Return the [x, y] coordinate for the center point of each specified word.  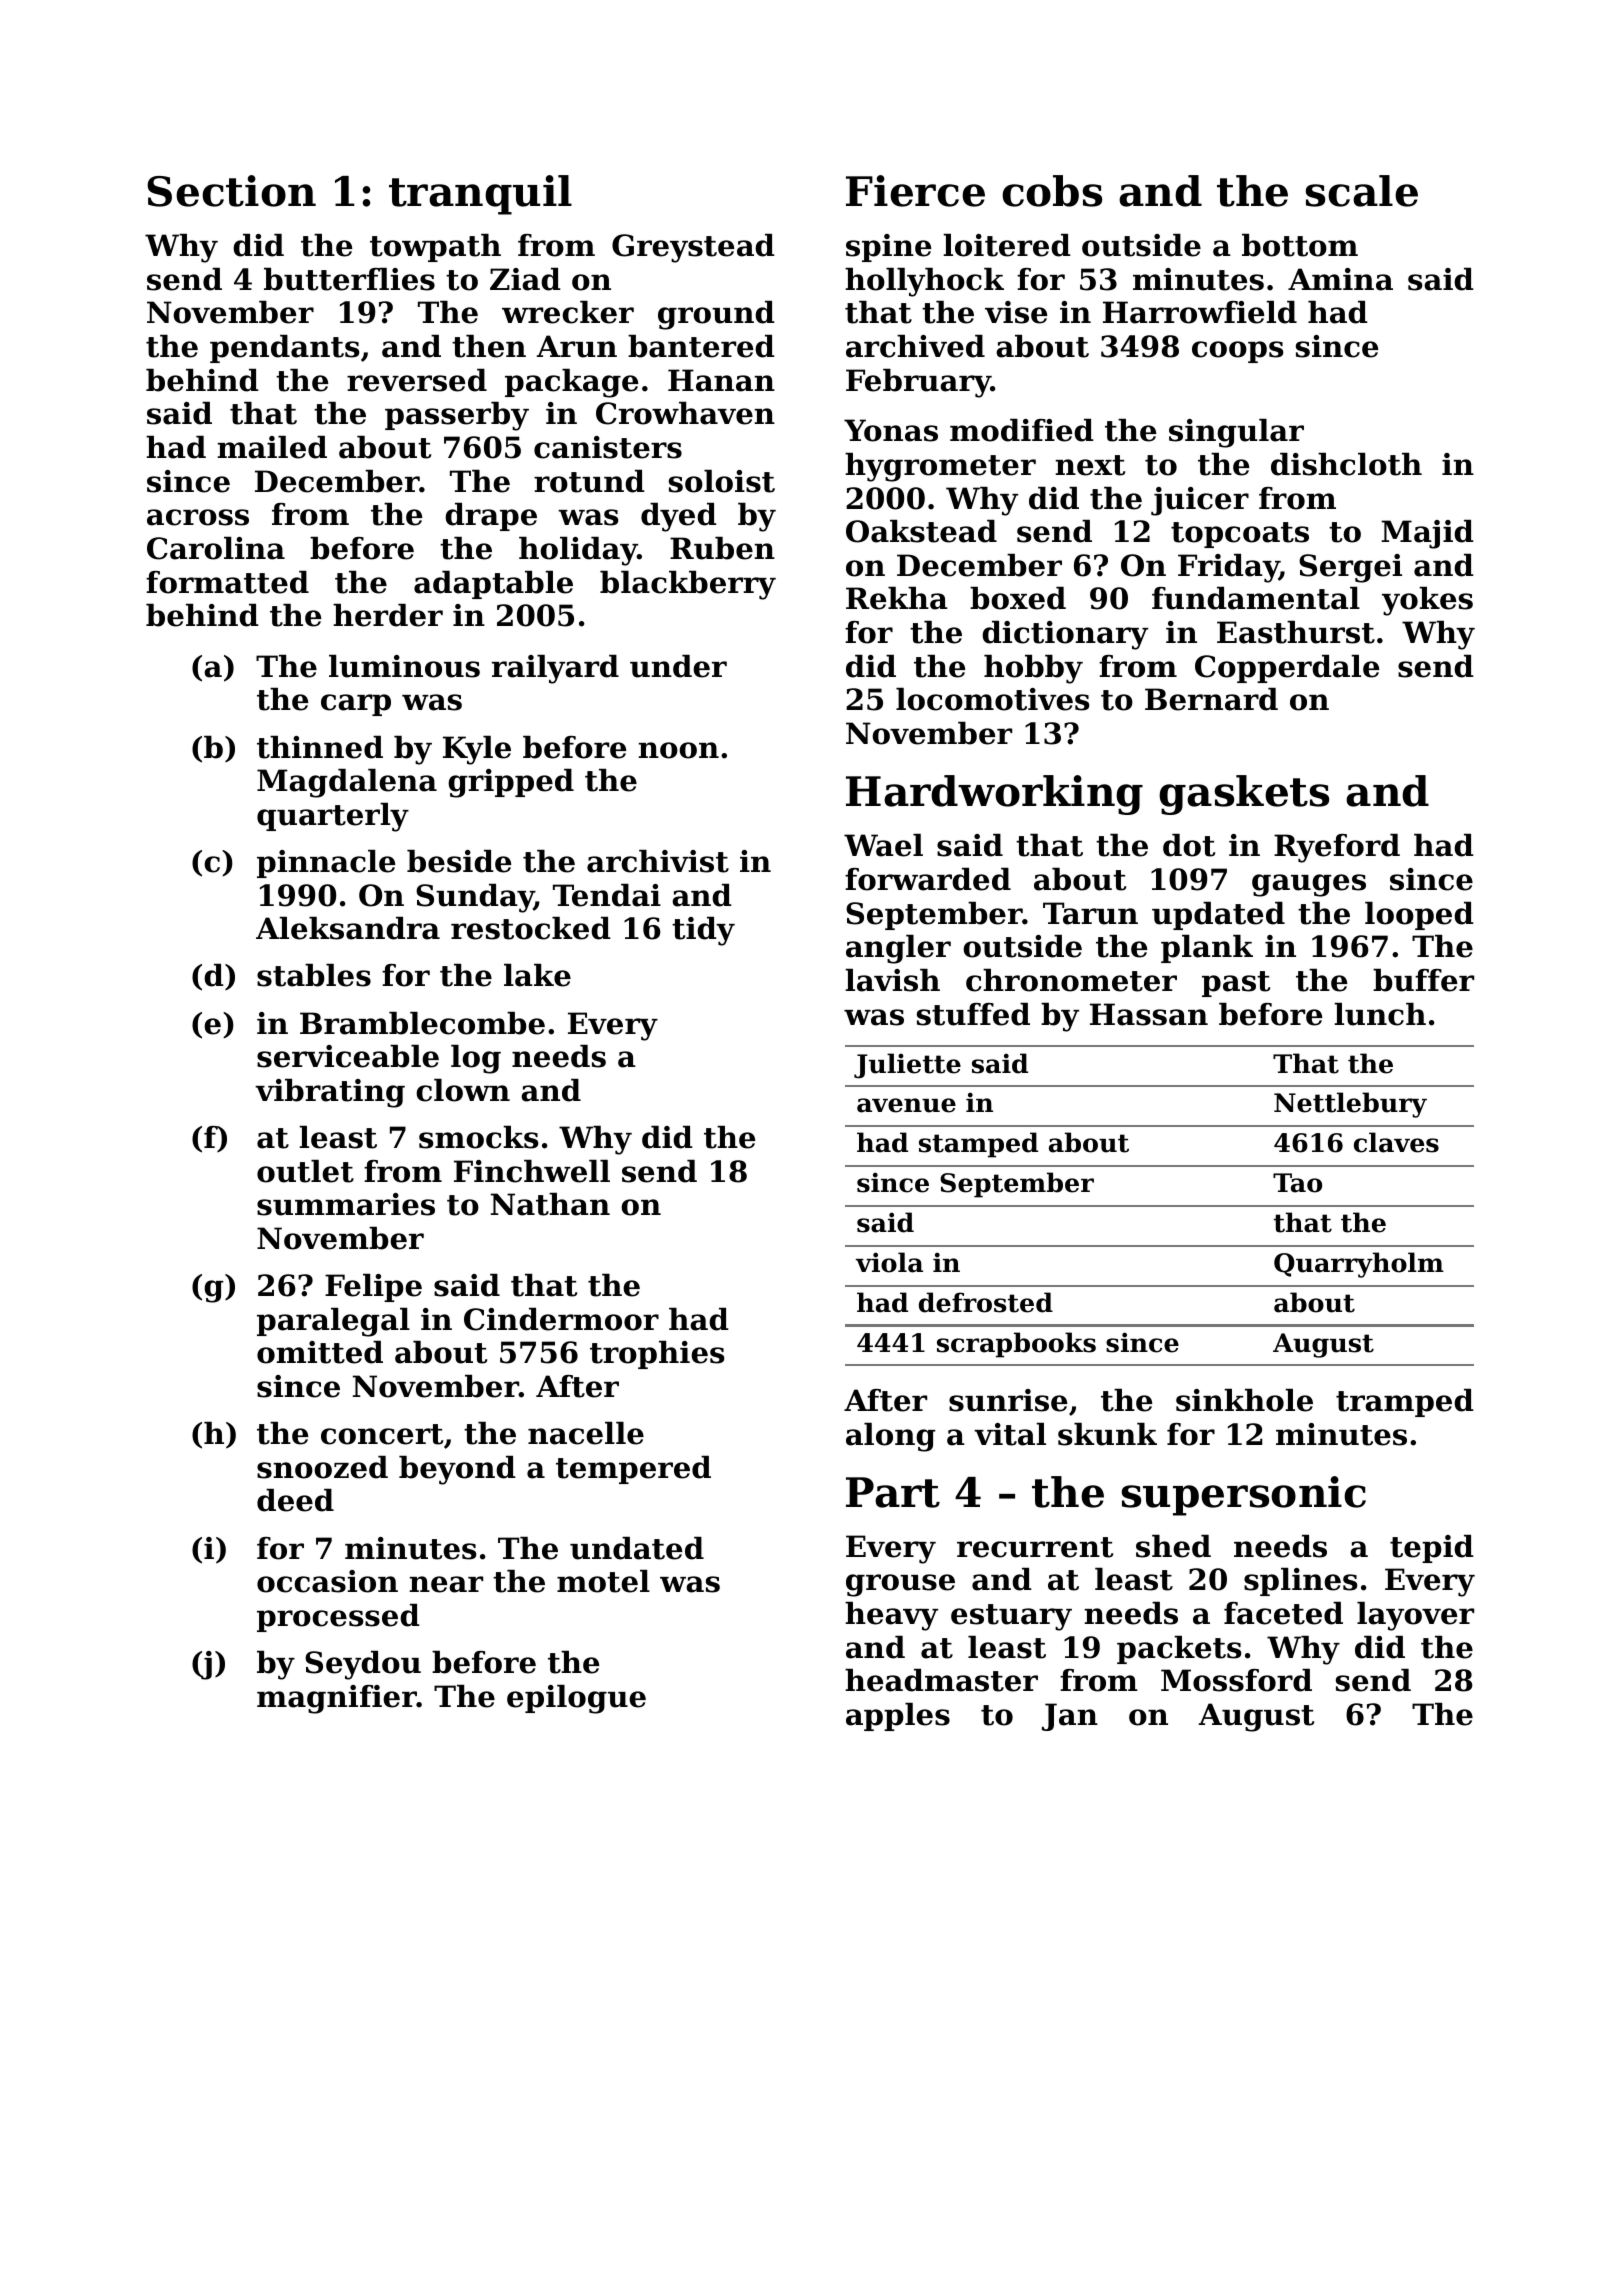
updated [1218, 916]
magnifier [337, 1699]
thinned [320, 747]
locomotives [993, 699]
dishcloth [1346, 464]
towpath [435, 248]
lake [537, 975]
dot [1189, 845]
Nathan [550, 1204]
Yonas [891, 430]
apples [898, 1717]
